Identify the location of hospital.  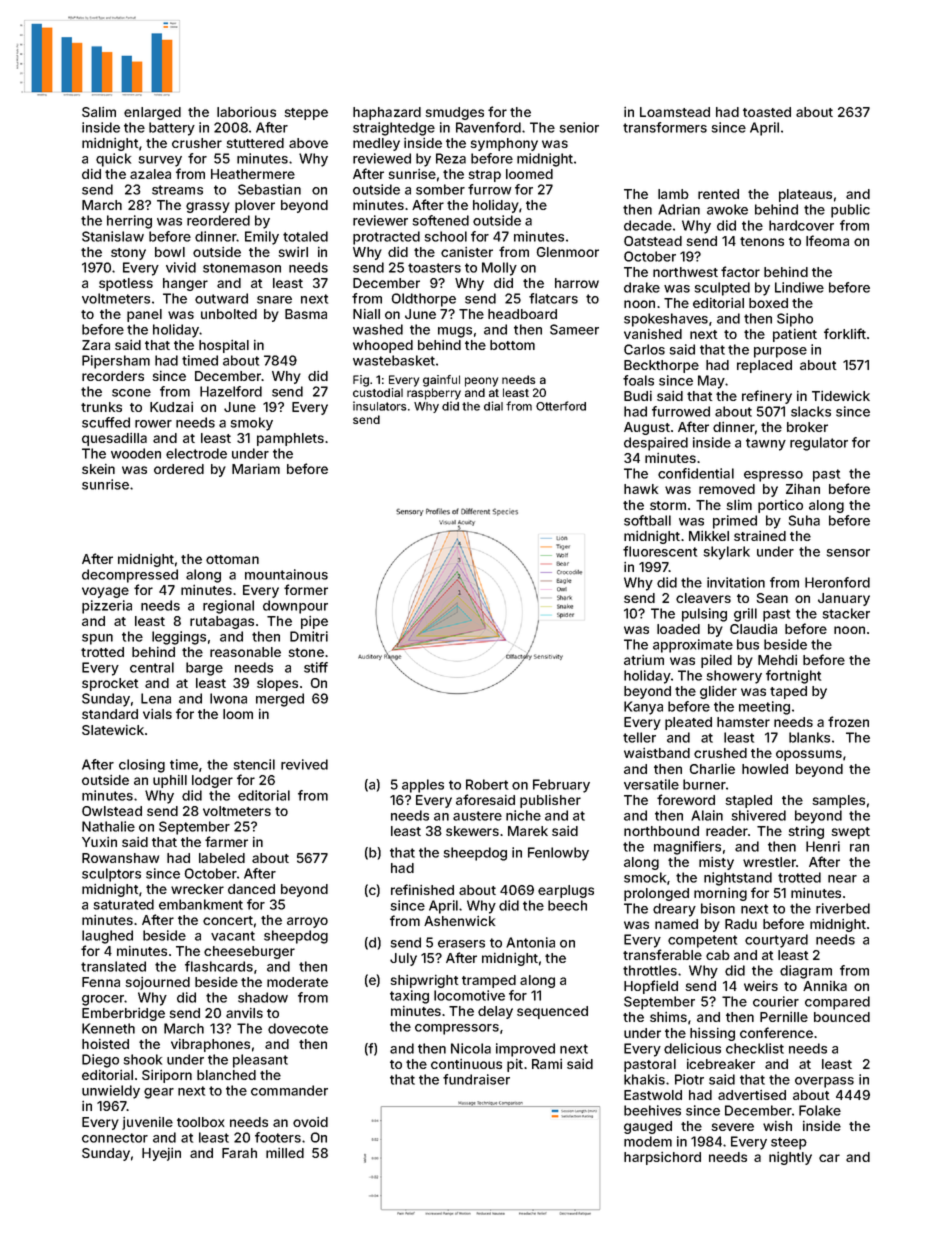
(224, 346).
